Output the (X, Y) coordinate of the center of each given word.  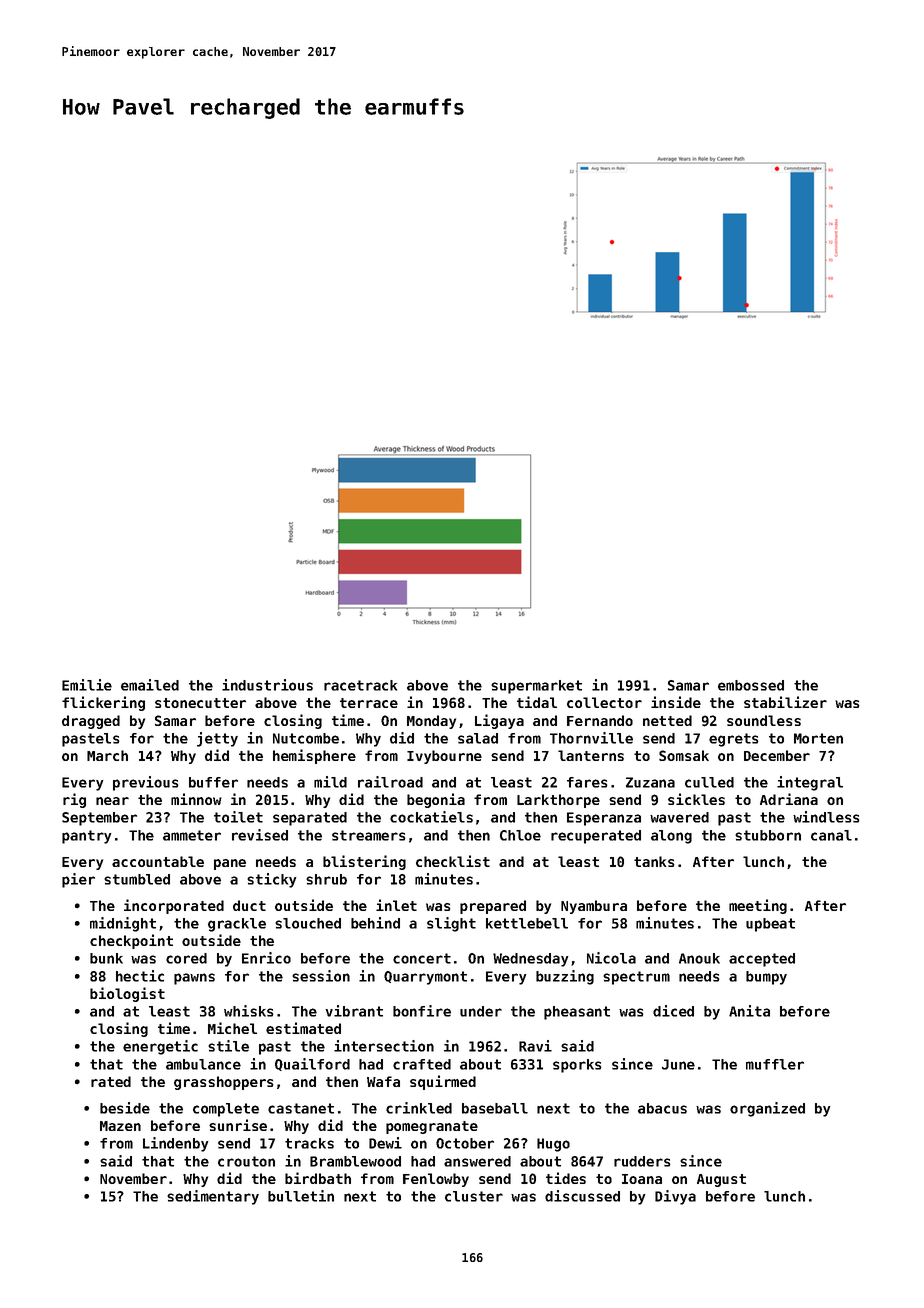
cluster (474, 1196)
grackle (237, 925)
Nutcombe (306, 738)
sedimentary (213, 1197)
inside (676, 702)
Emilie (87, 685)
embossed (751, 685)
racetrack (360, 685)
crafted (422, 1064)
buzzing (565, 977)
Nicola (611, 958)
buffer (213, 782)
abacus (662, 1108)
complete (226, 1110)
